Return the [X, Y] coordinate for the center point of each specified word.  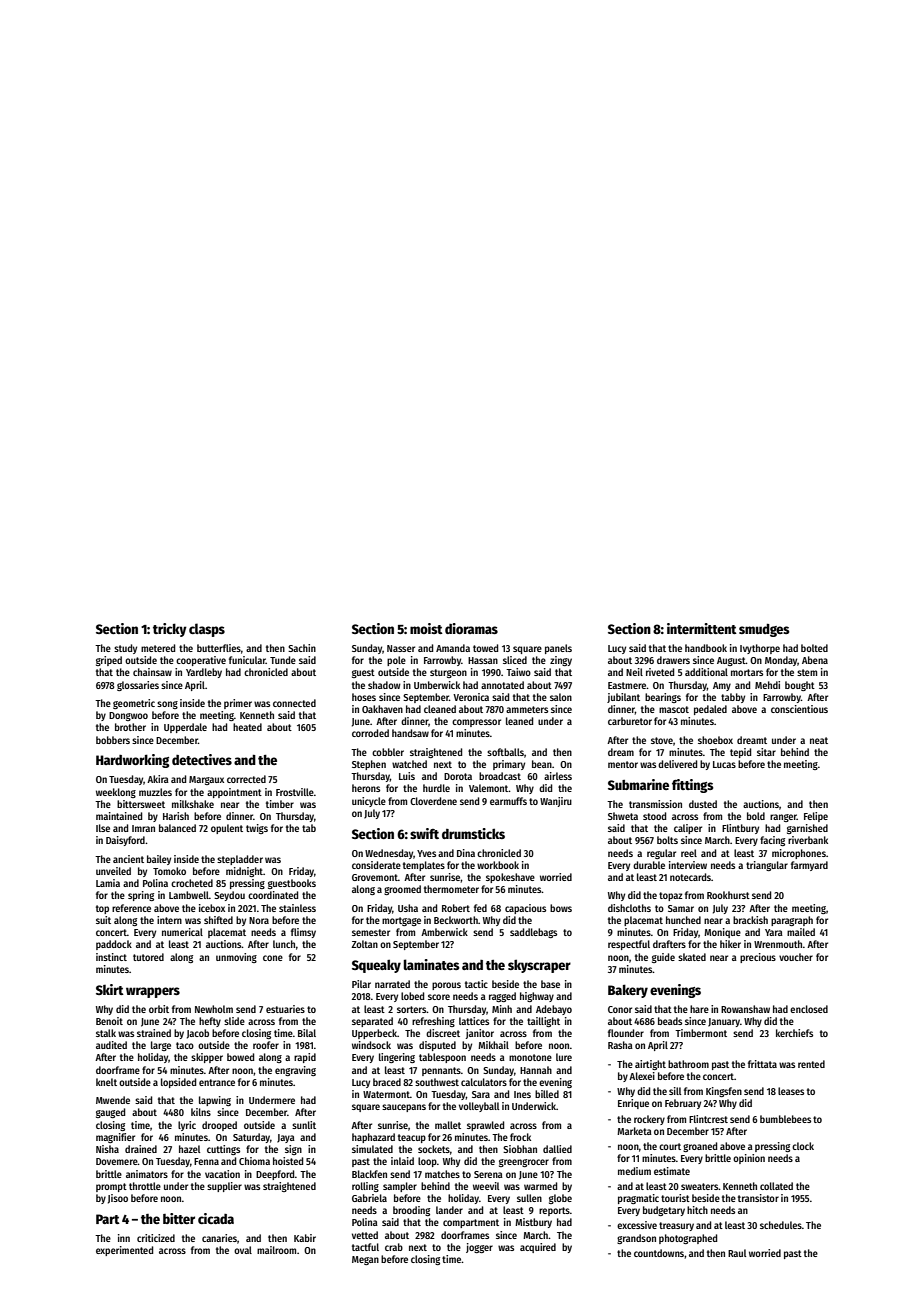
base [550, 984]
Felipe [816, 817]
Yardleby [204, 673]
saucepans [404, 1108]
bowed [240, 1057]
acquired [538, 1248]
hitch [697, 1210]
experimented [124, 1251]
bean [542, 764]
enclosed [809, 1009]
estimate [672, 1171]
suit [103, 920]
